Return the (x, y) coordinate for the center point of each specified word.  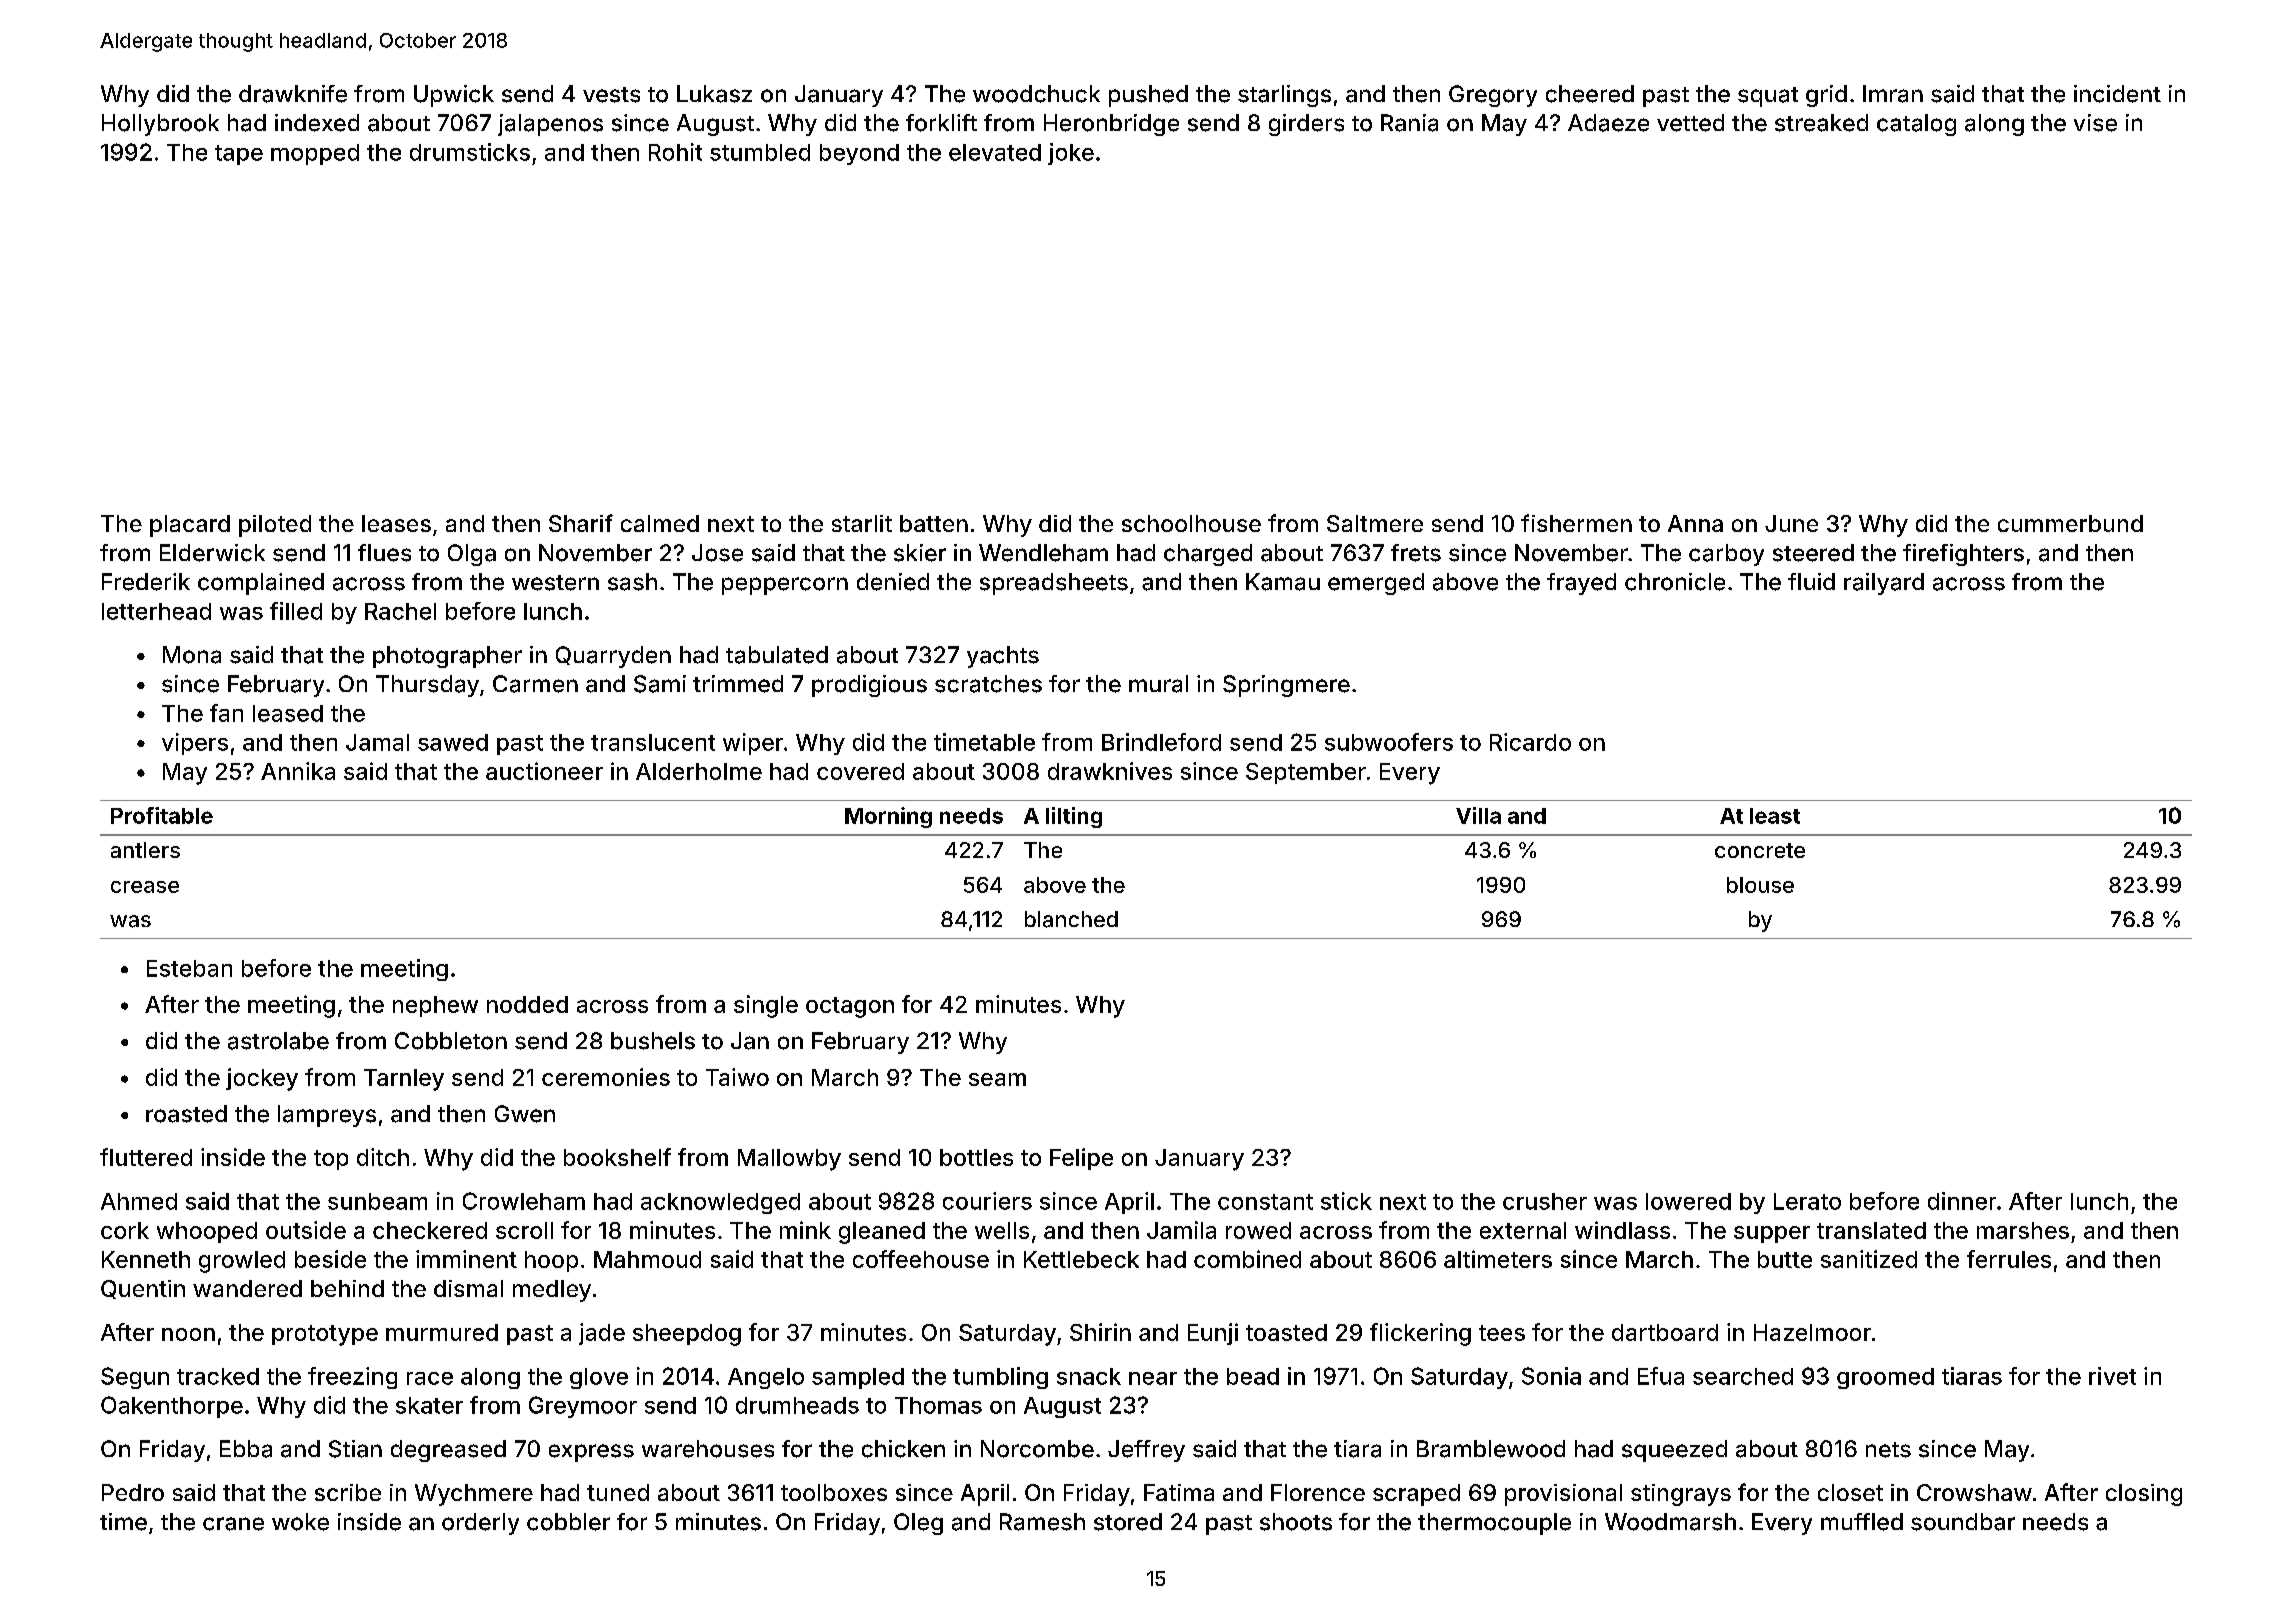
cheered (1590, 94)
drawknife (293, 94)
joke (1071, 154)
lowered (1688, 1201)
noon (188, 1334)
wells (1002, 1230)
